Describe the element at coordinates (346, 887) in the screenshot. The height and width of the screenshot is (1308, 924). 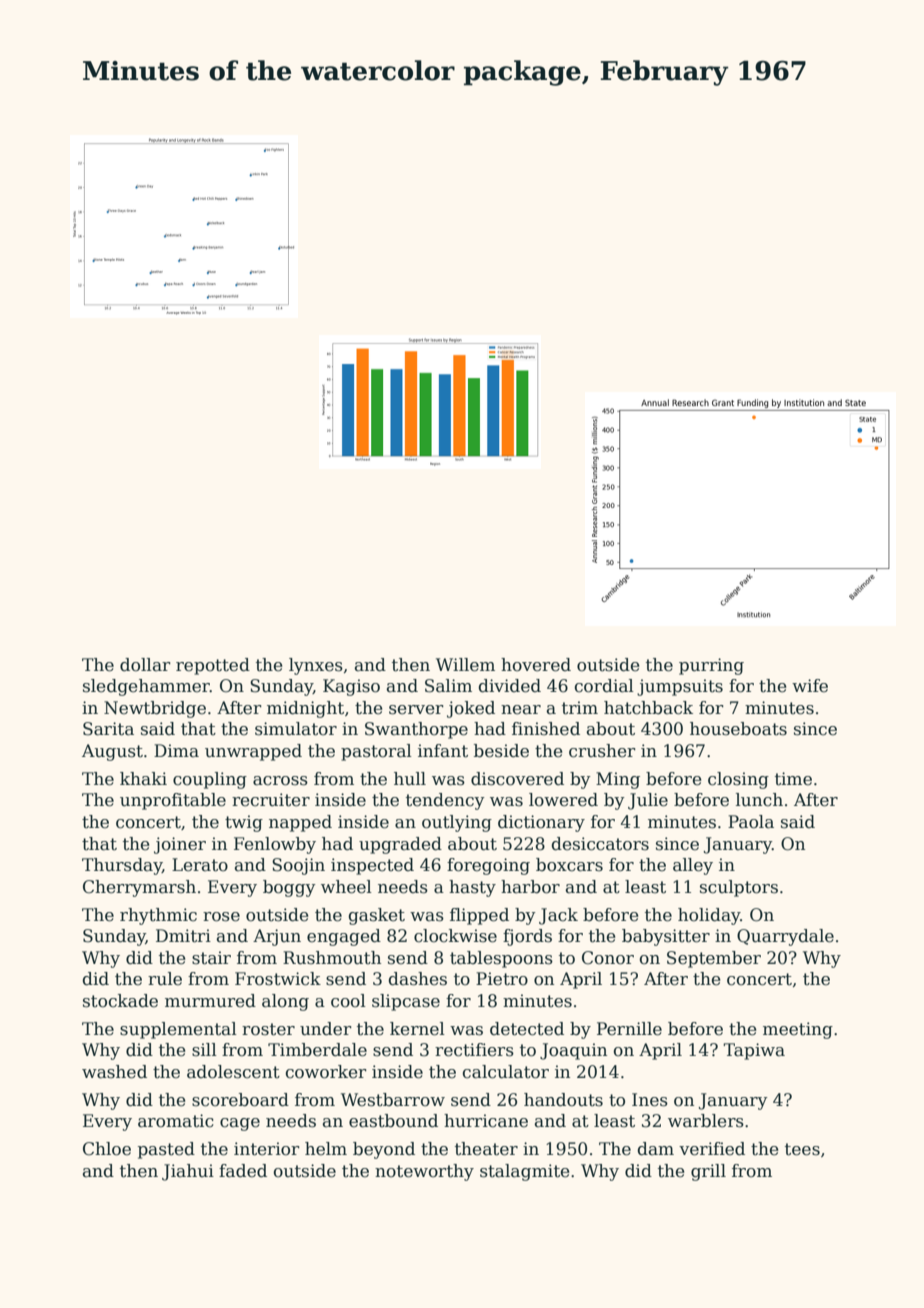
I see `wheel` at that location.
